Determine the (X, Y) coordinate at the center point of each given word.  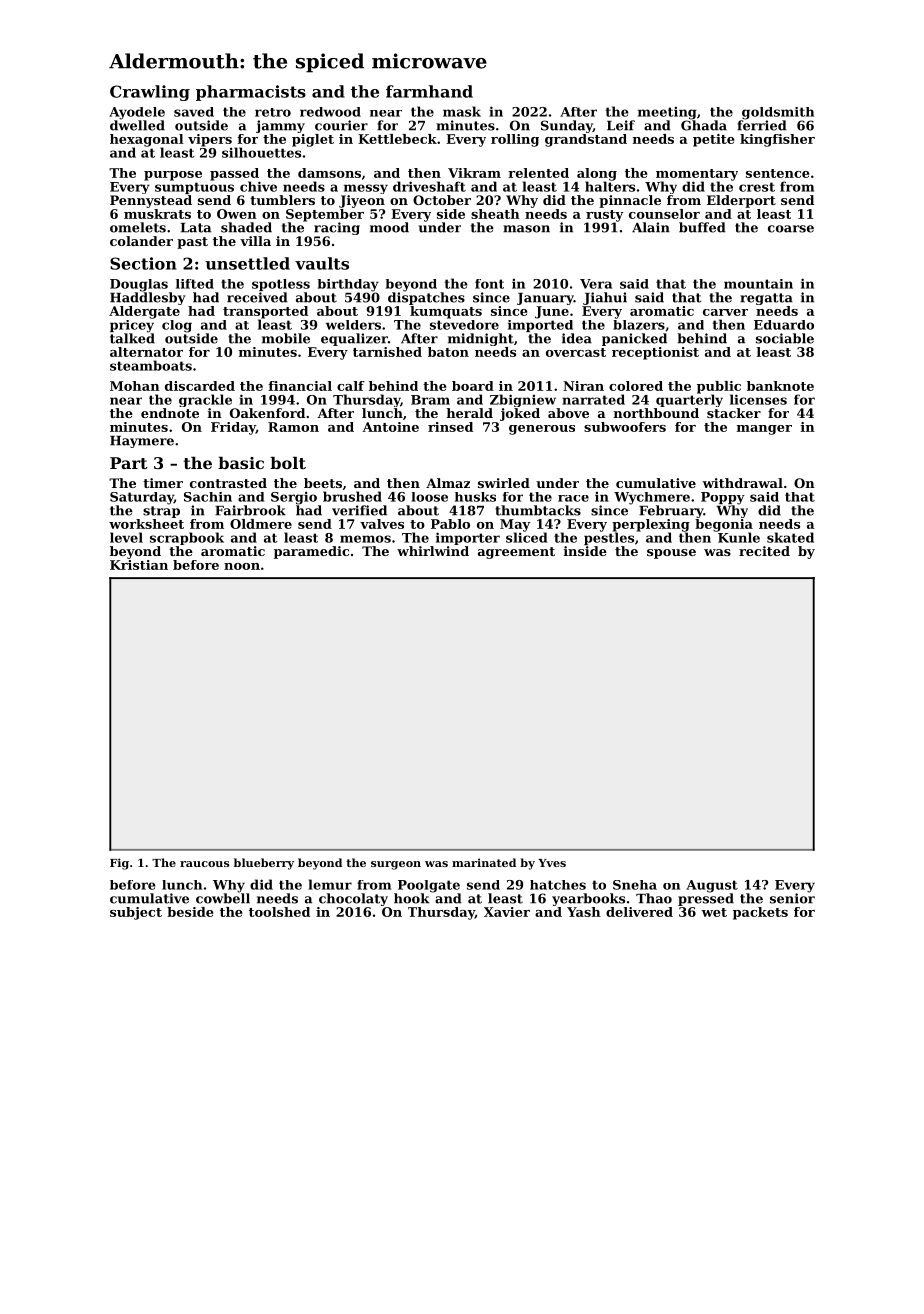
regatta (766, 299)
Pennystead (151, 201)
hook (411, 898)
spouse (671, 554)
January (545, 299)
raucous (205, 864)
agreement (516, 553)
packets (760, 913)
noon (242, 566)
